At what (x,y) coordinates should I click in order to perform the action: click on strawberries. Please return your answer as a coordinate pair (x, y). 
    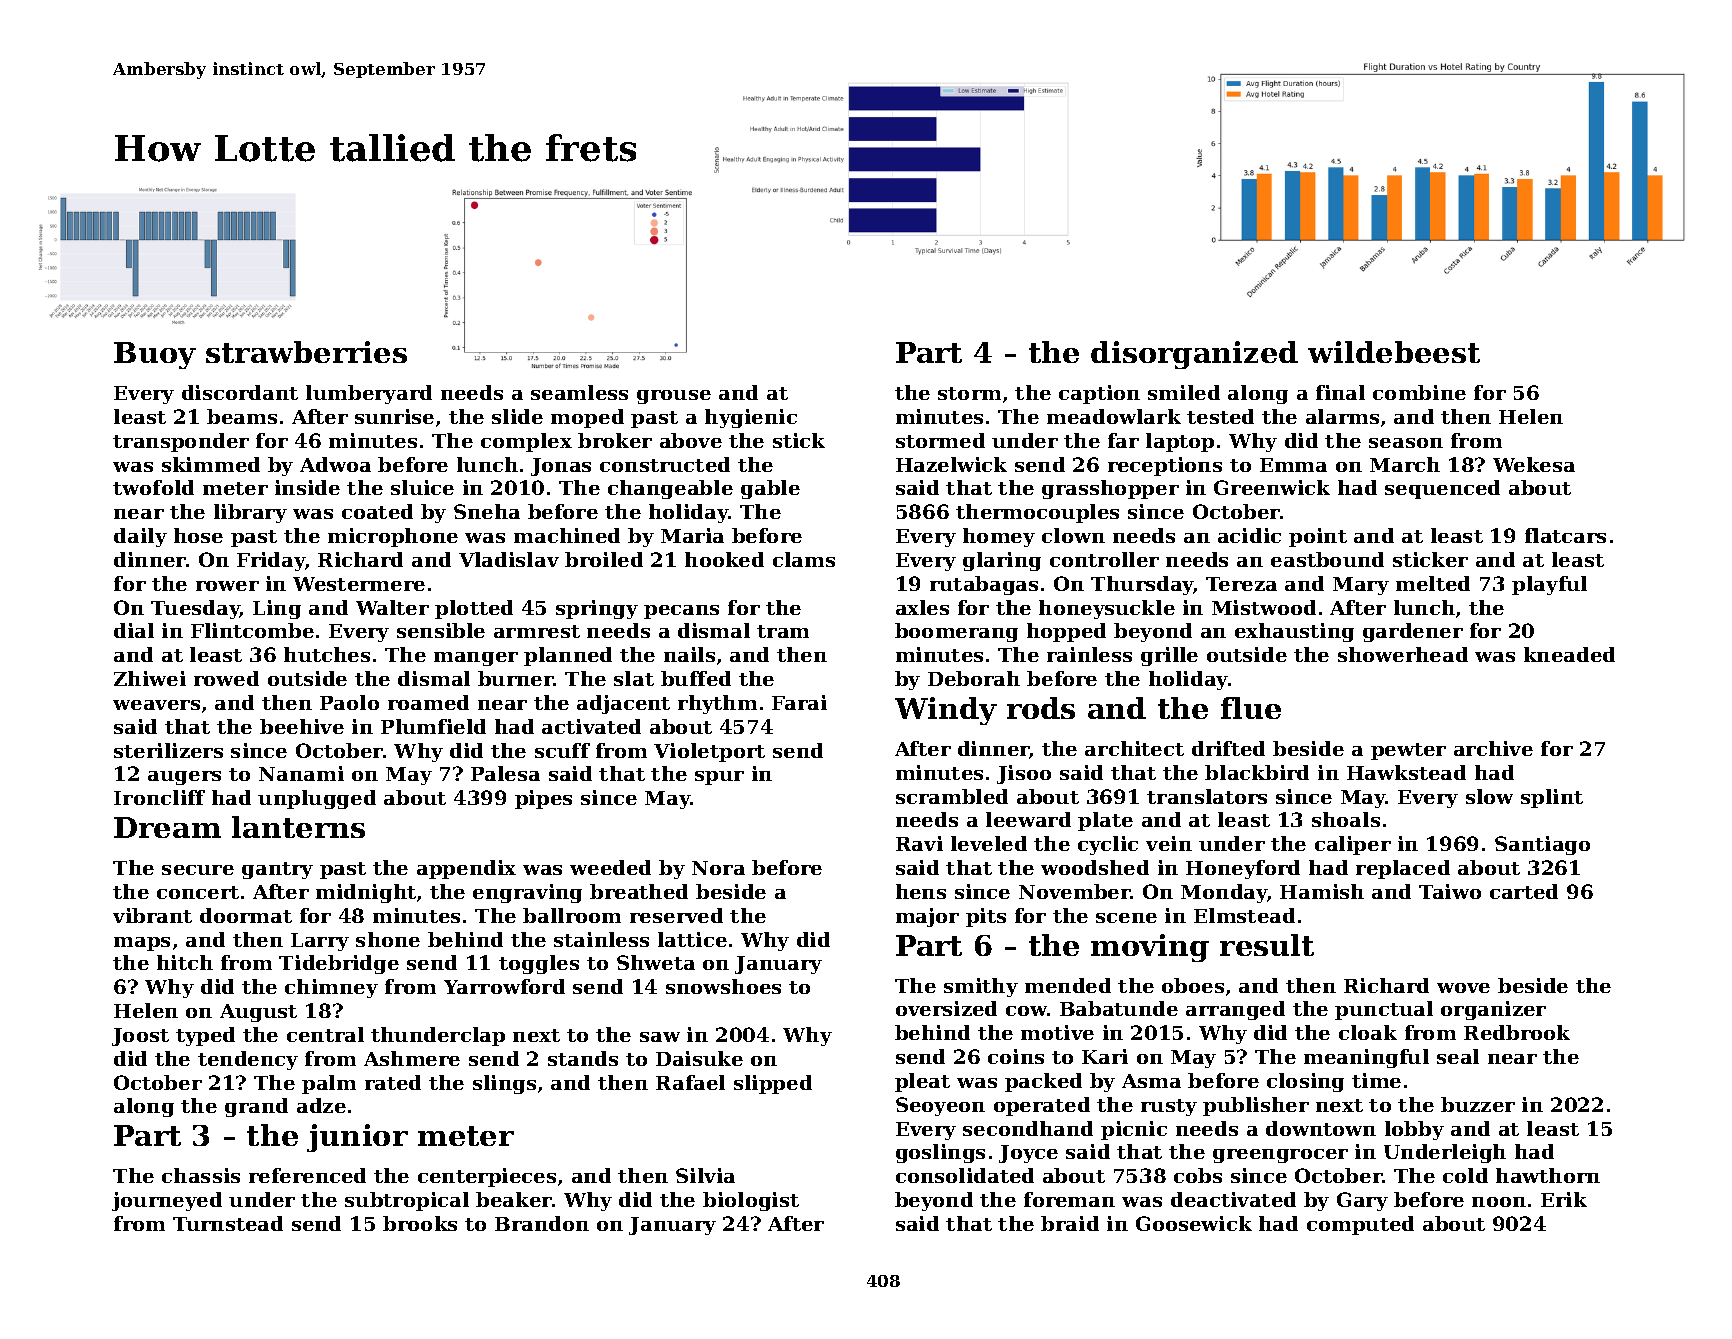
    Looking at the image, I should click on (306, 352).
